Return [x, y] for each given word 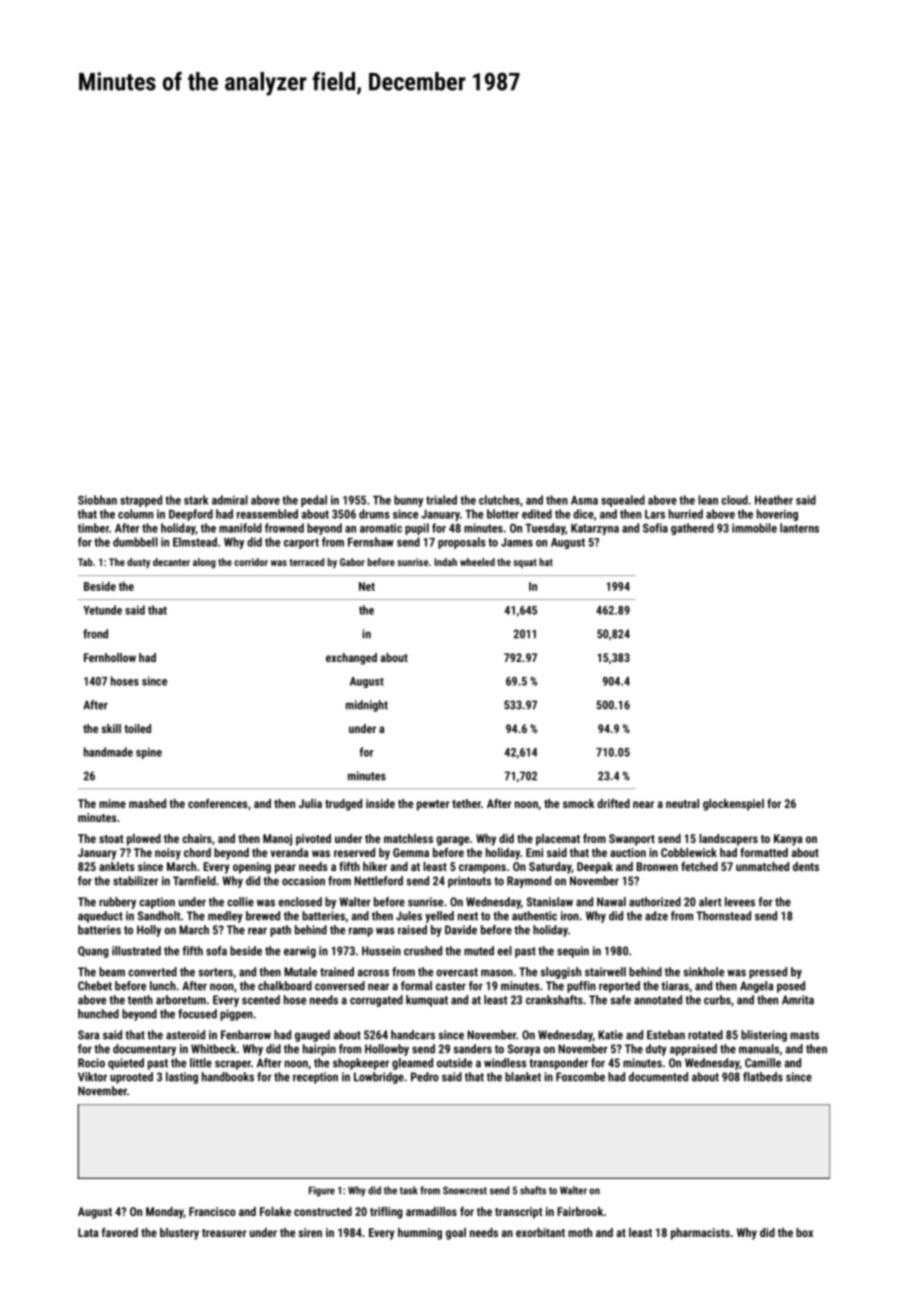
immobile [754, 528]
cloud [734, 500]
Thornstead [723, 916]
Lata [88, 1232]
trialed [441, 500]
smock [579, 803]
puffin [581, 987]
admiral [230, 500]
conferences [218, 803]
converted [152, 972]
